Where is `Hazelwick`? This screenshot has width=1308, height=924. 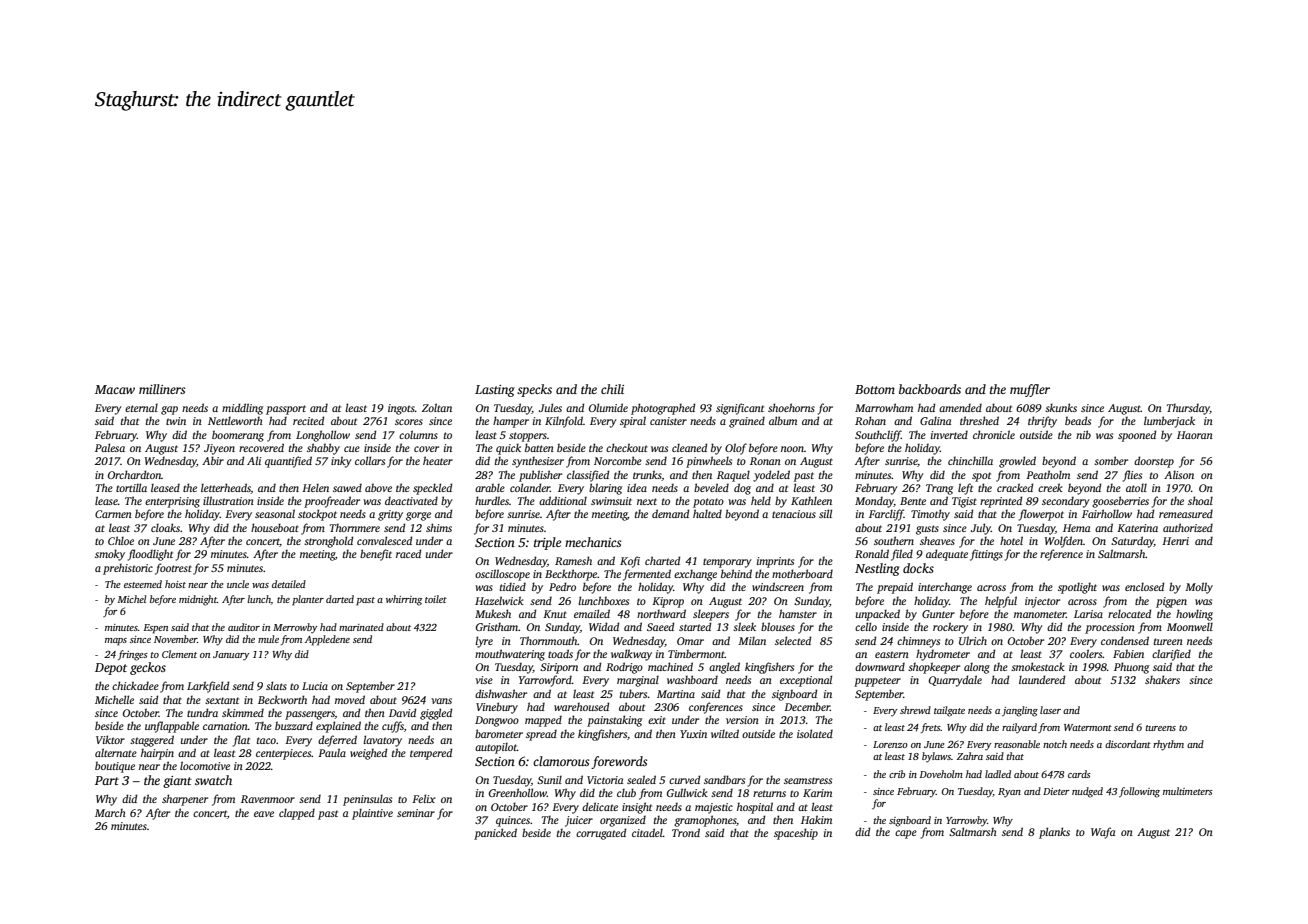 Hazelwick is located at coordinates (499, 600).
